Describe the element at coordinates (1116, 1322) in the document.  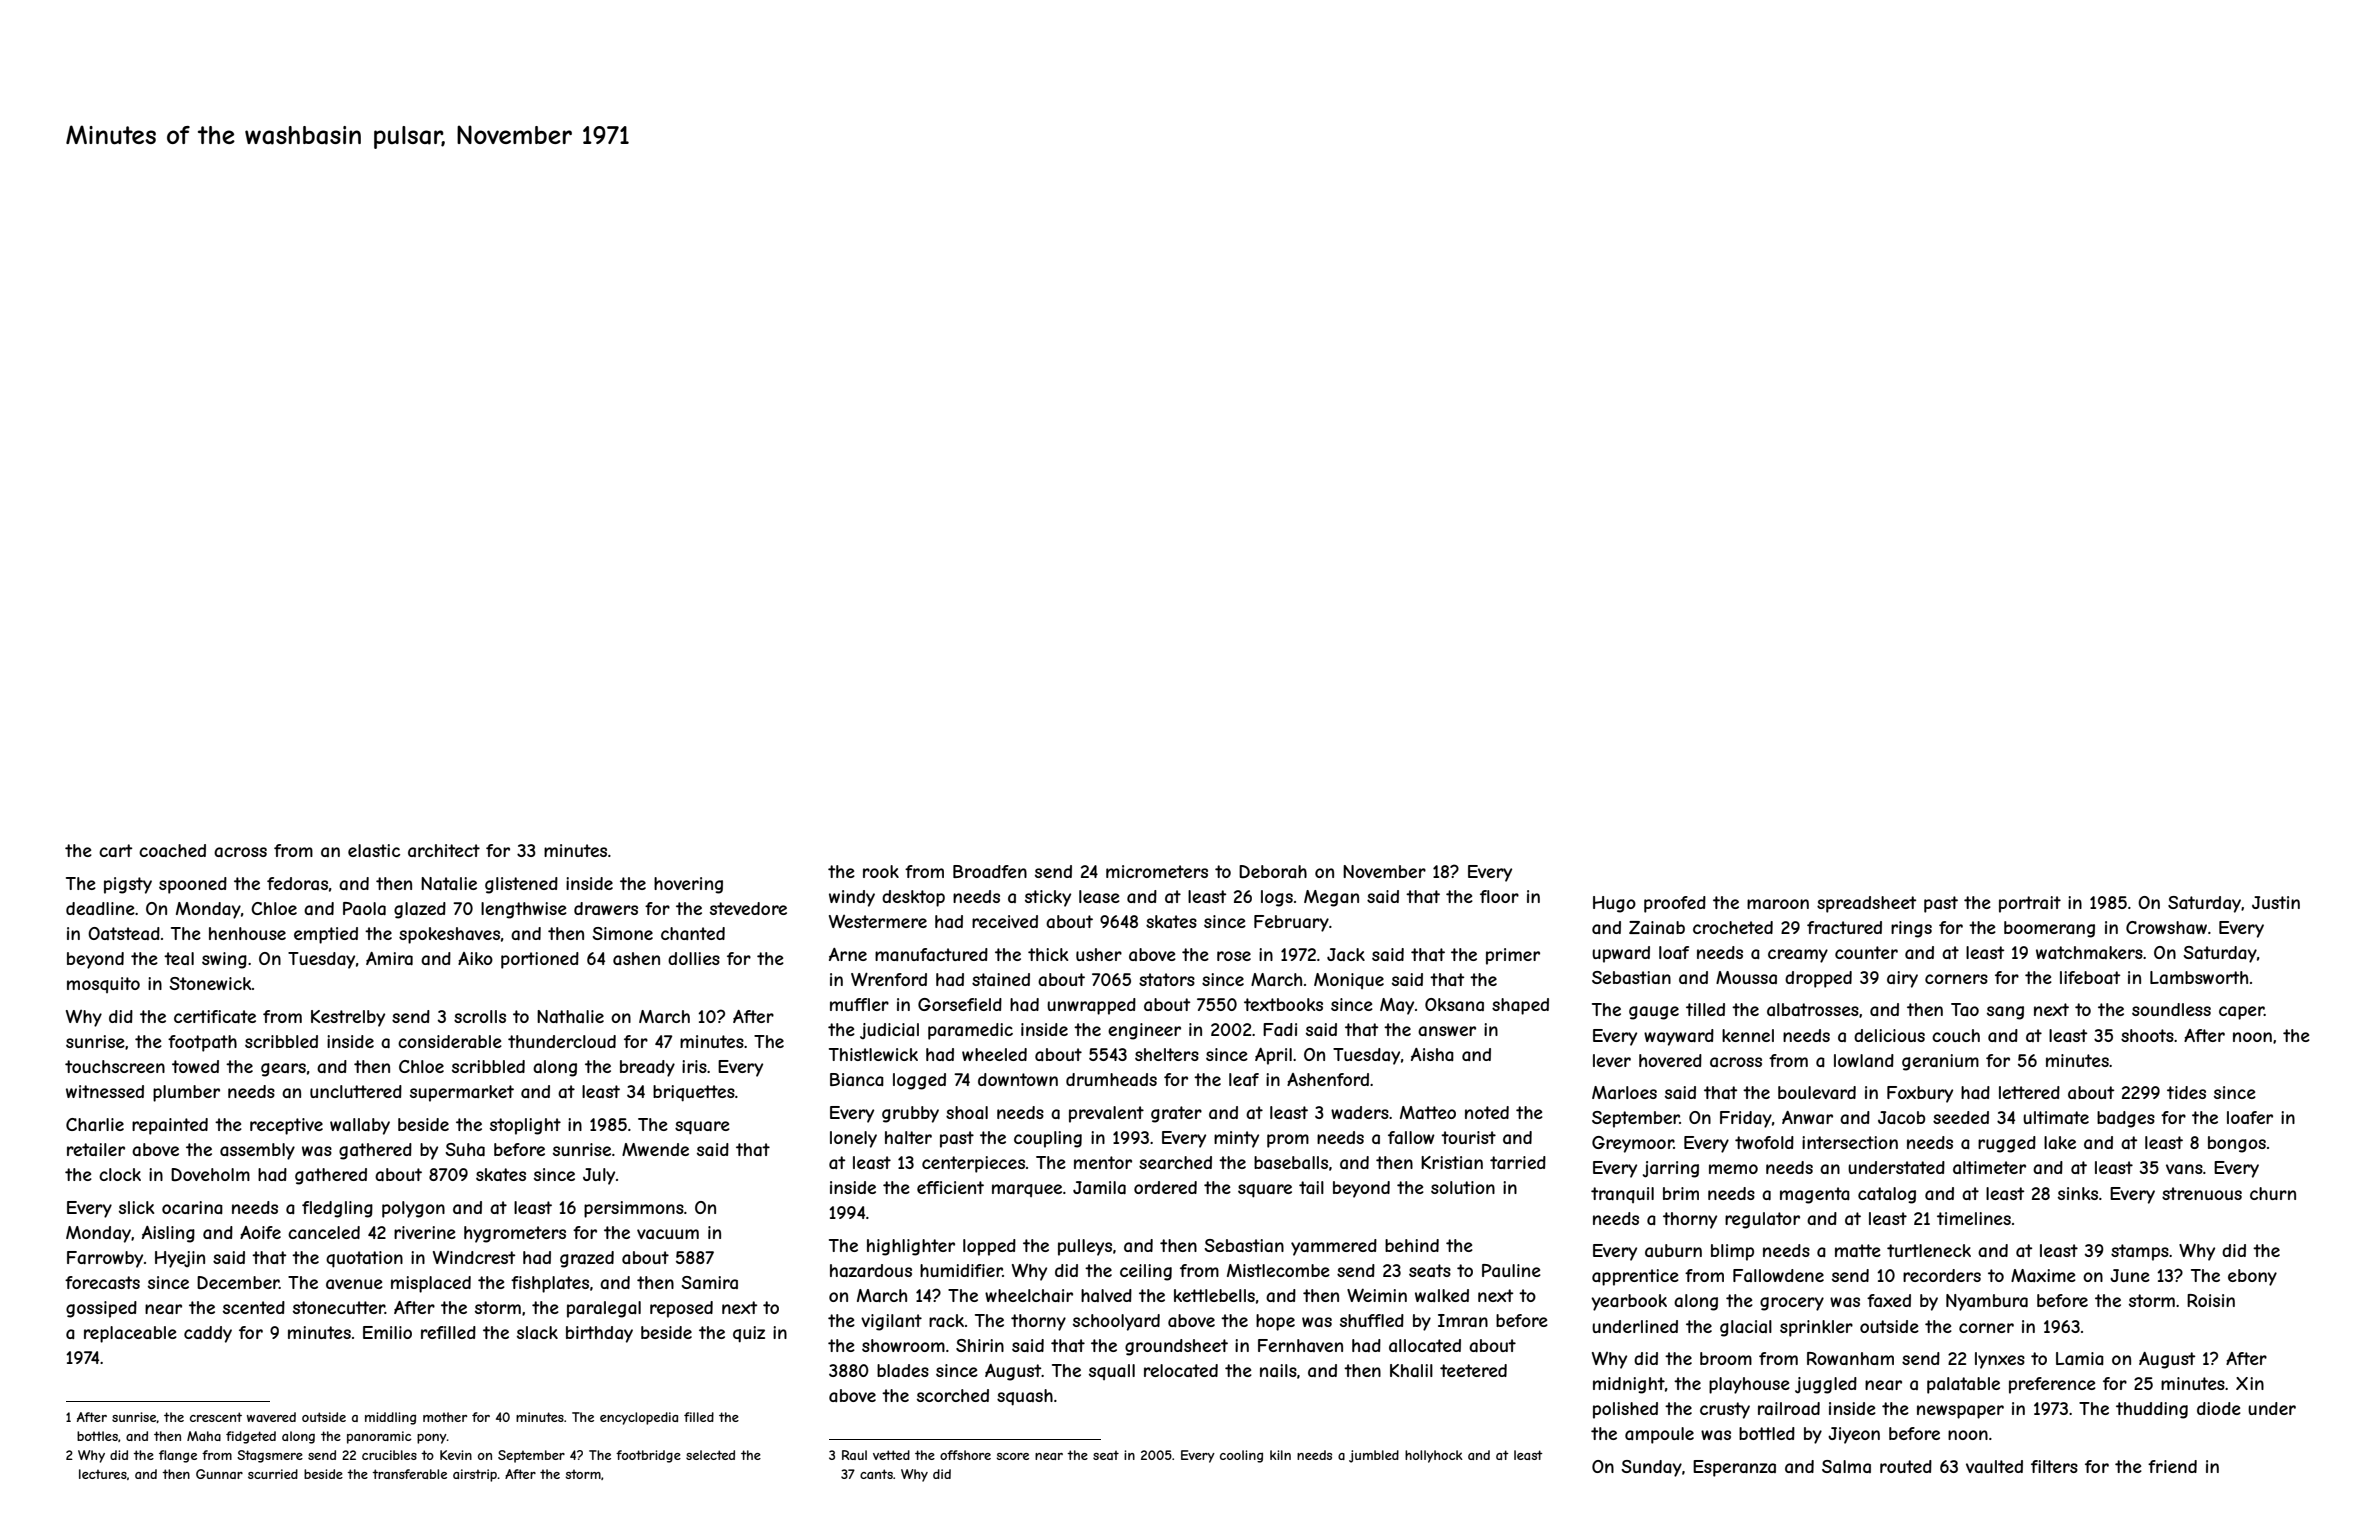
I see `schoolyard` at that location.
